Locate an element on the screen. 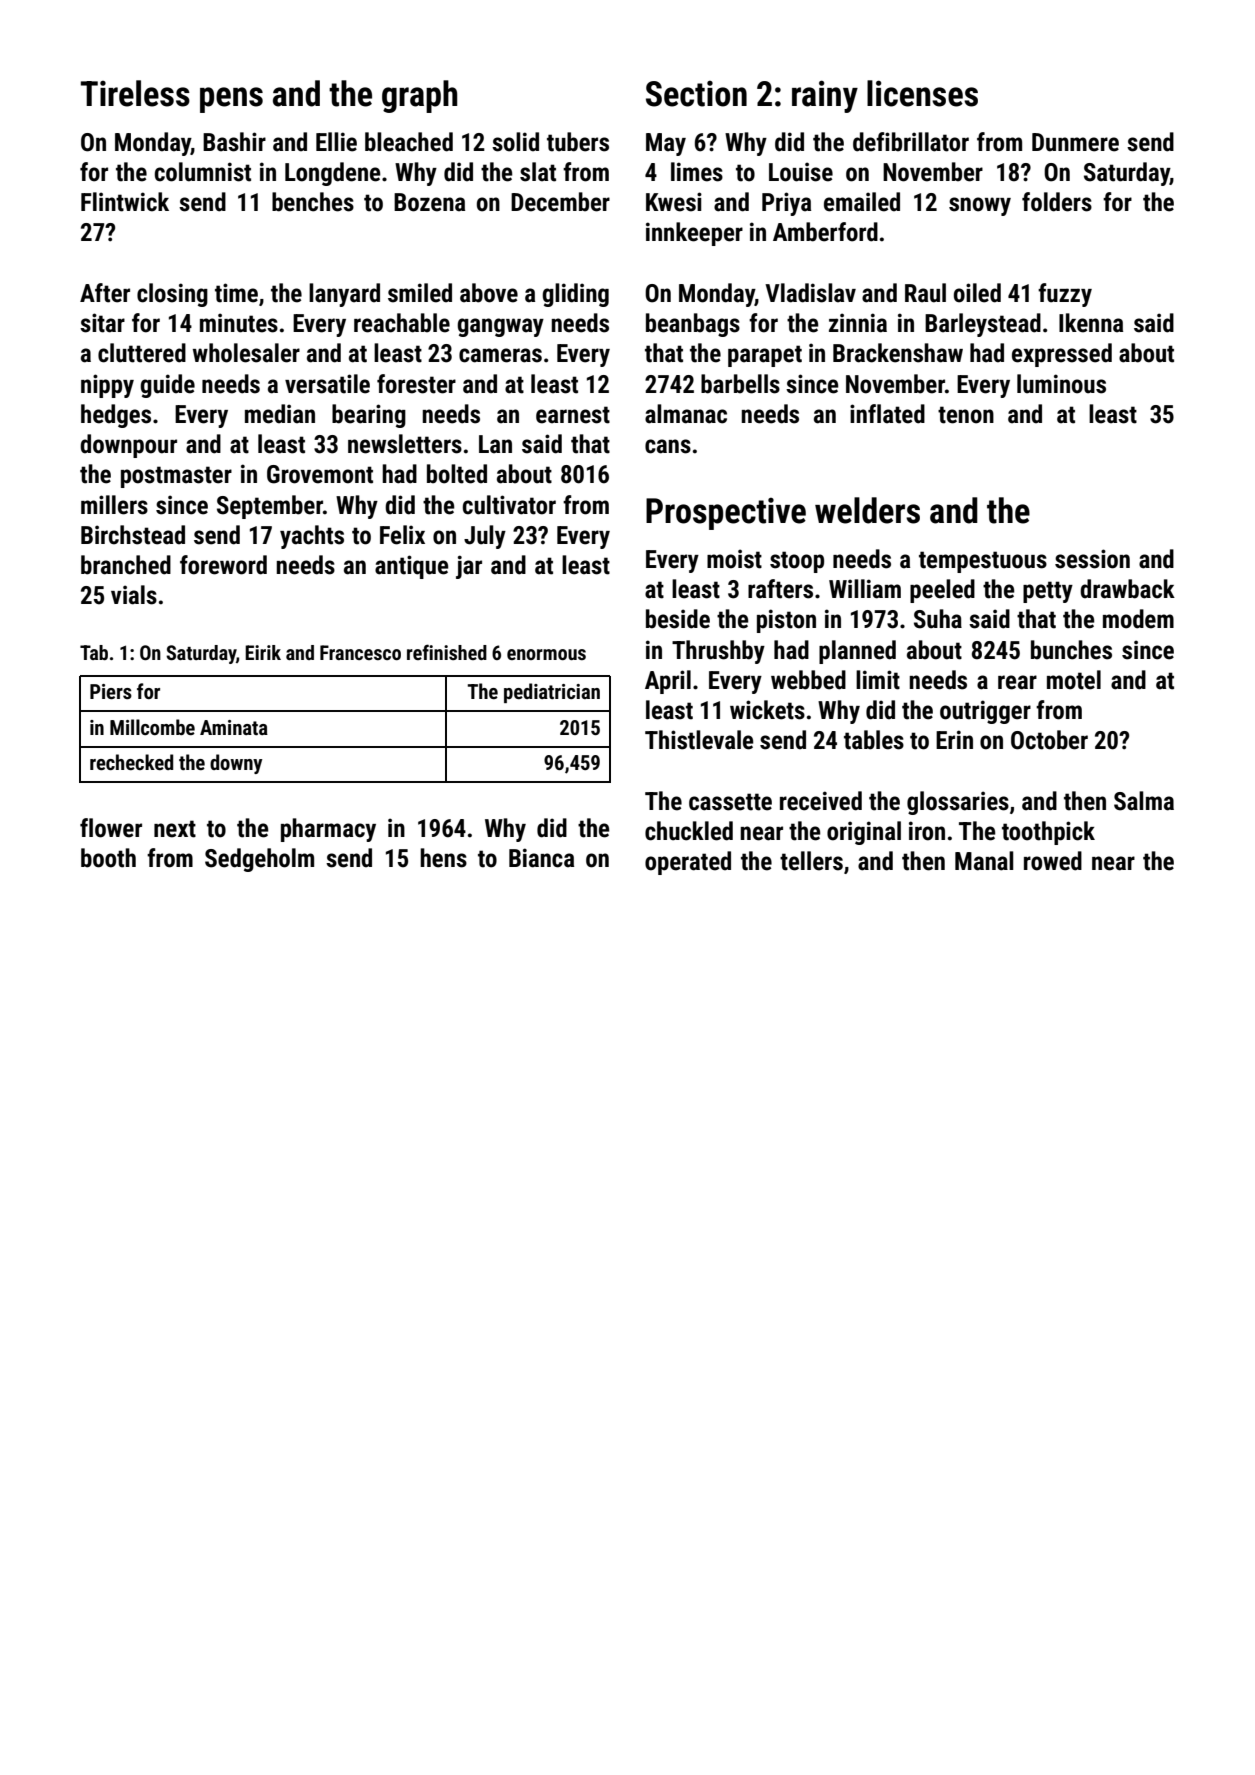 The width and height of the screenshot is (1255, 1775). Sedgeholm is located at coordinates (259, 860).
